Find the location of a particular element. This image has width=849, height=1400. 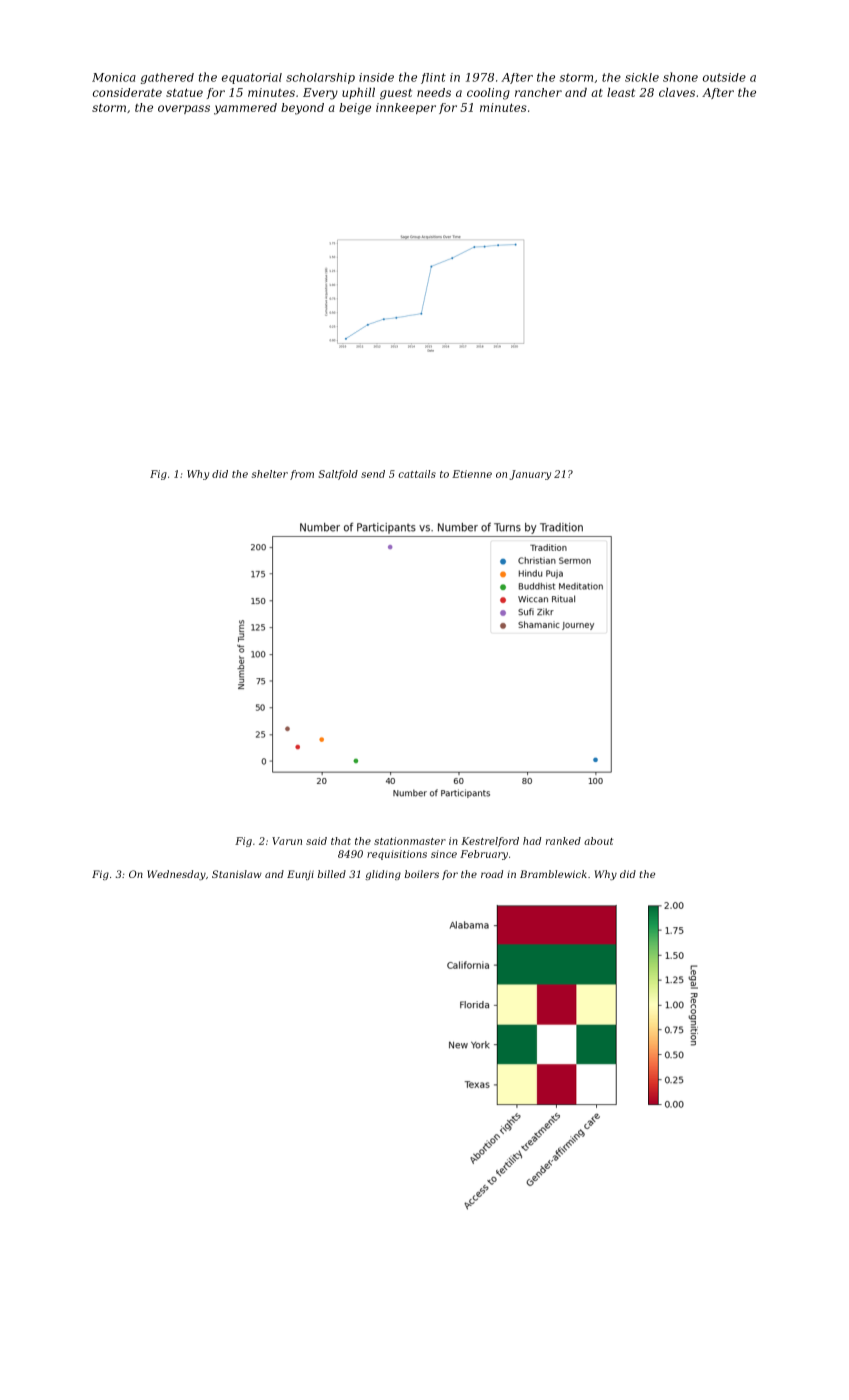

equatorial is located at coordinates (252, 78).
